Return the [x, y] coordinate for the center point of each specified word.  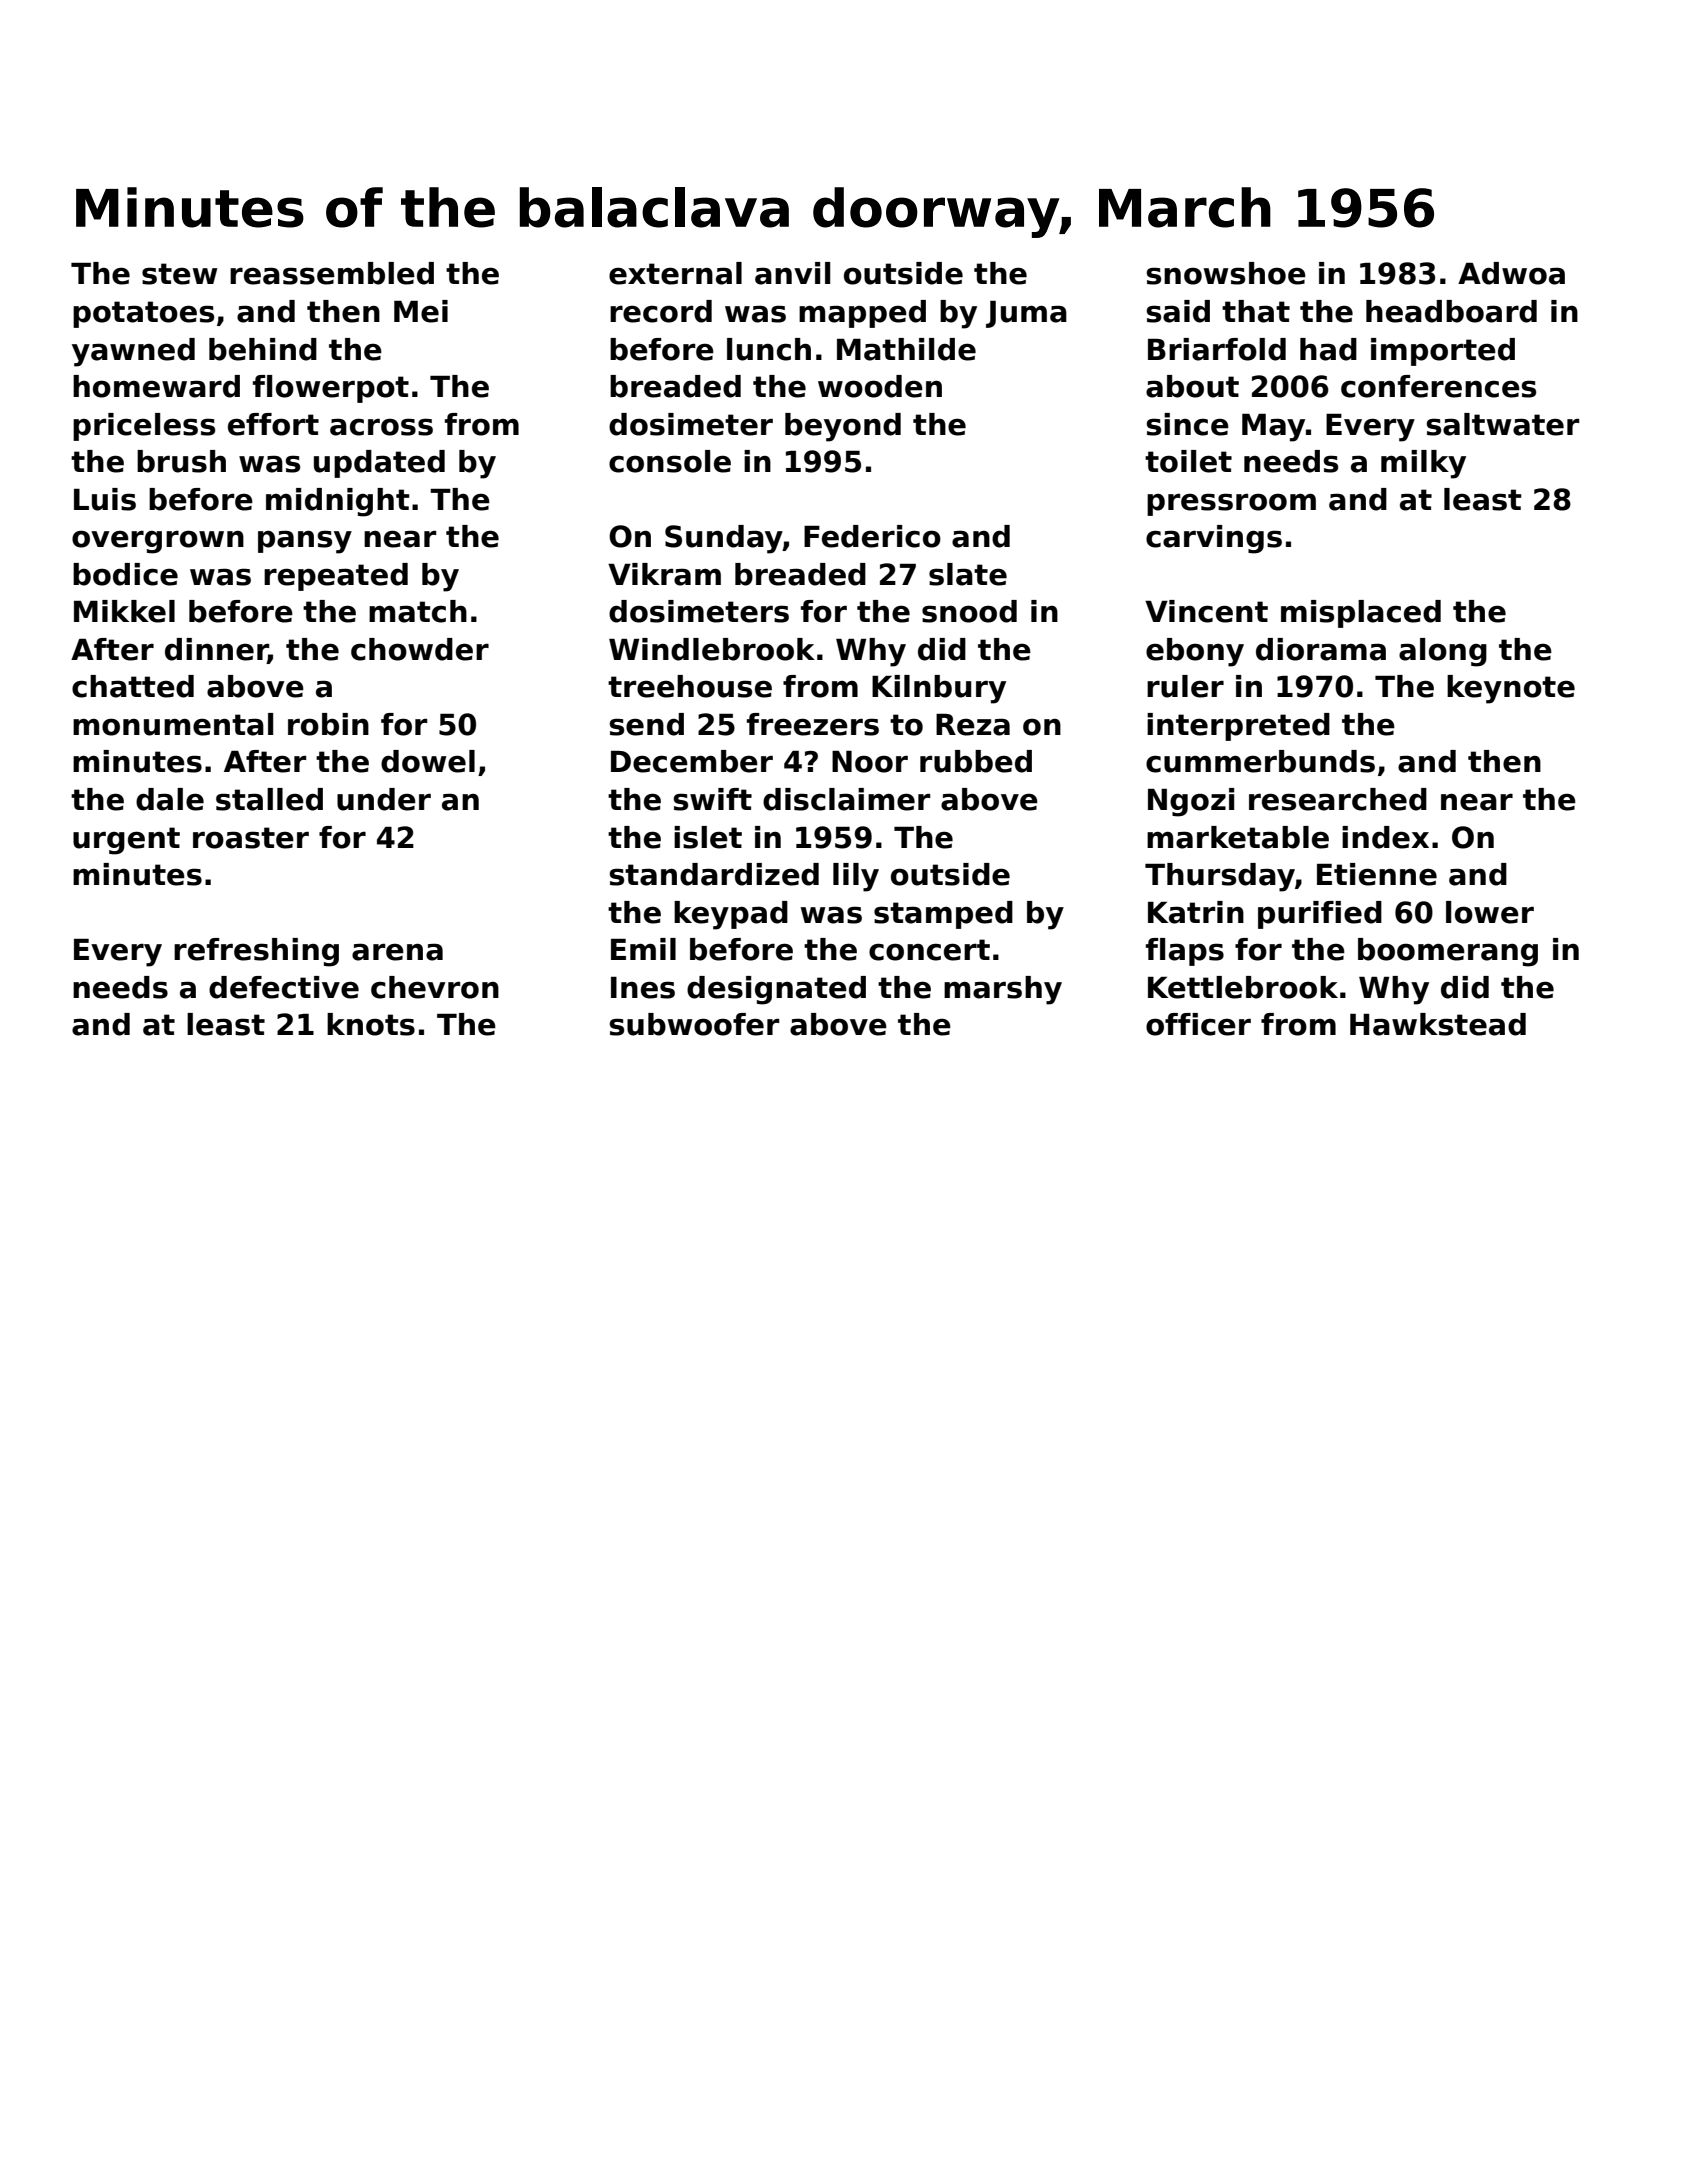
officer [1198, 1024]
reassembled [332, 273]
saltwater [1503, 424]
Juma [1026, 314]
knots [371, 1024]
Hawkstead [1438, 1024]
